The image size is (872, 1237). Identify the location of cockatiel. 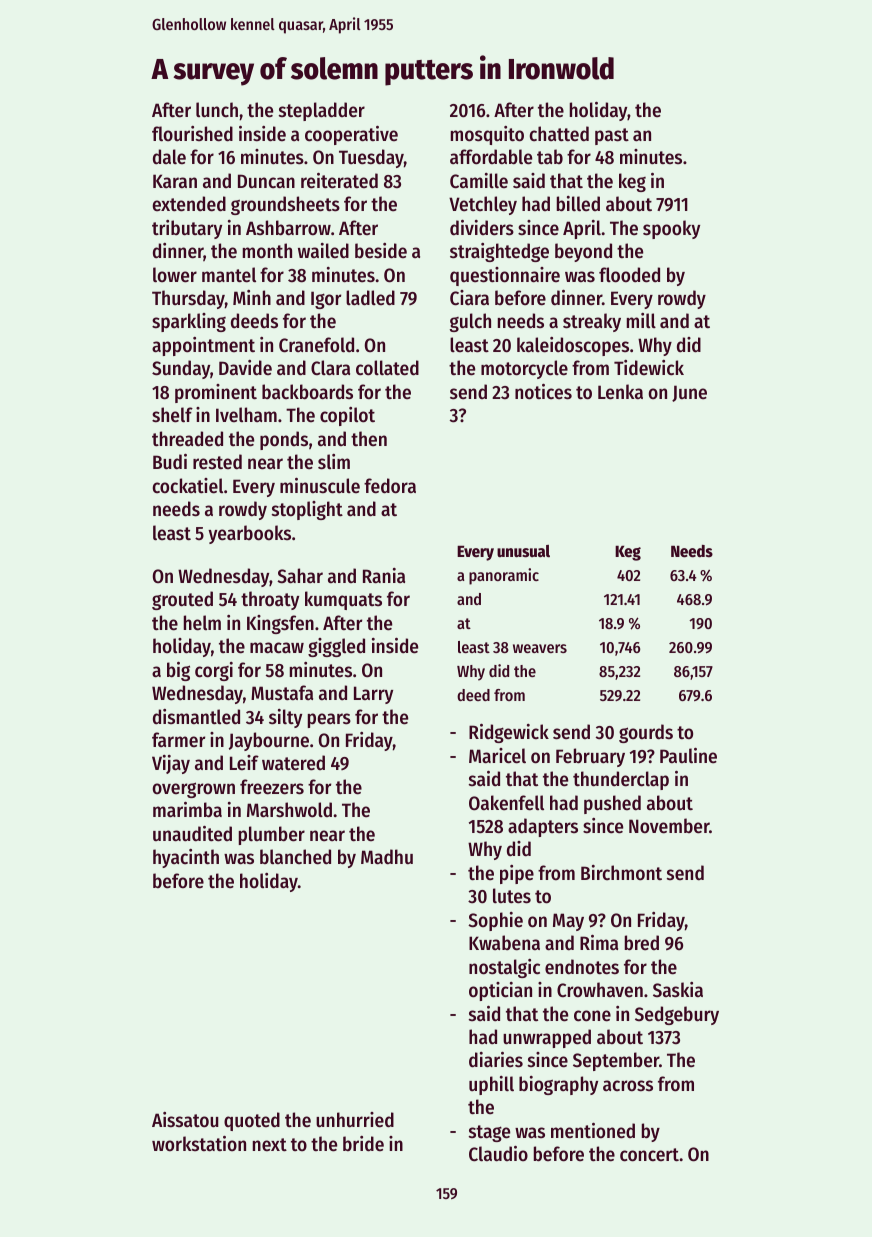
(188, 486).
